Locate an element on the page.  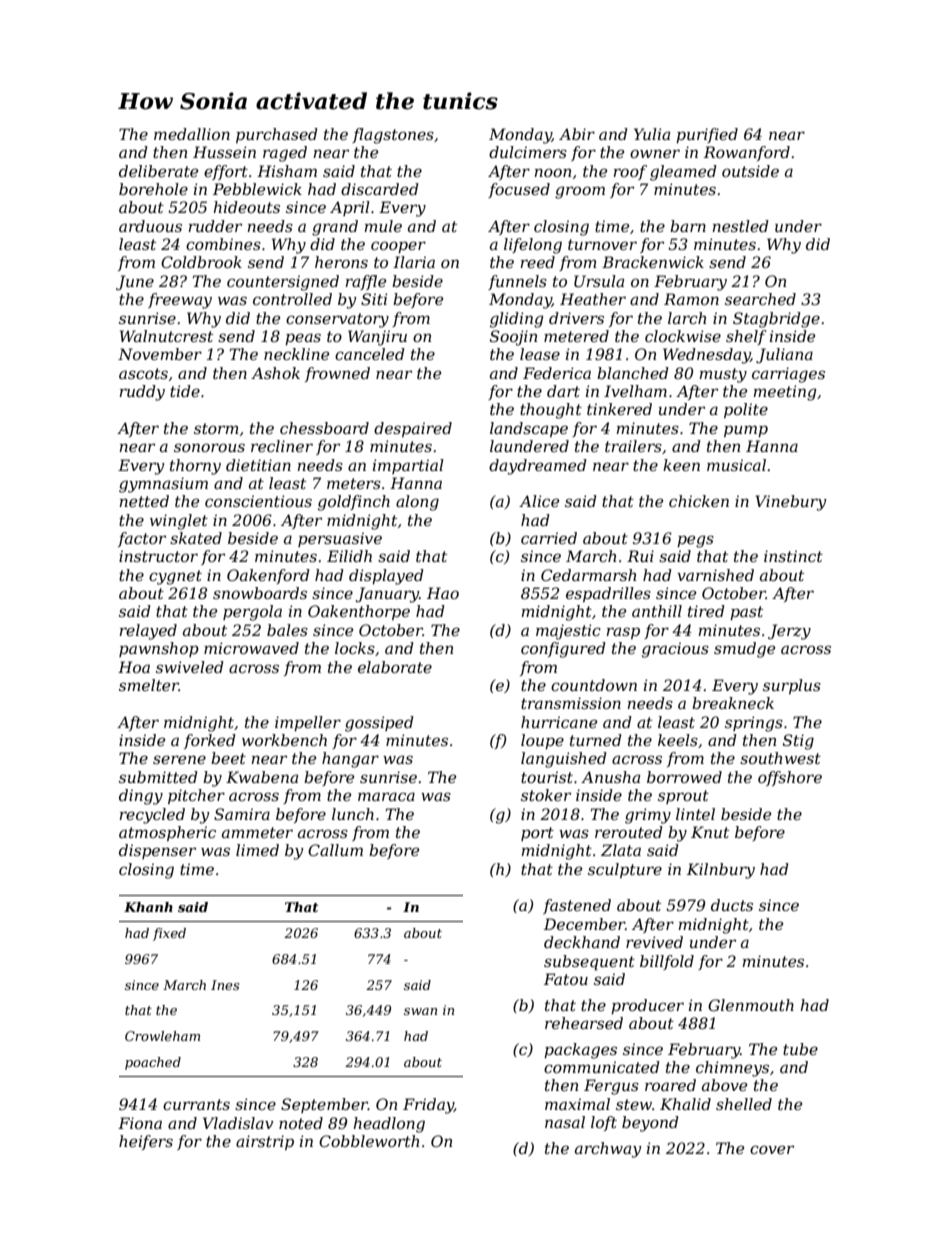
raged is located at coordinates (285, 154).
